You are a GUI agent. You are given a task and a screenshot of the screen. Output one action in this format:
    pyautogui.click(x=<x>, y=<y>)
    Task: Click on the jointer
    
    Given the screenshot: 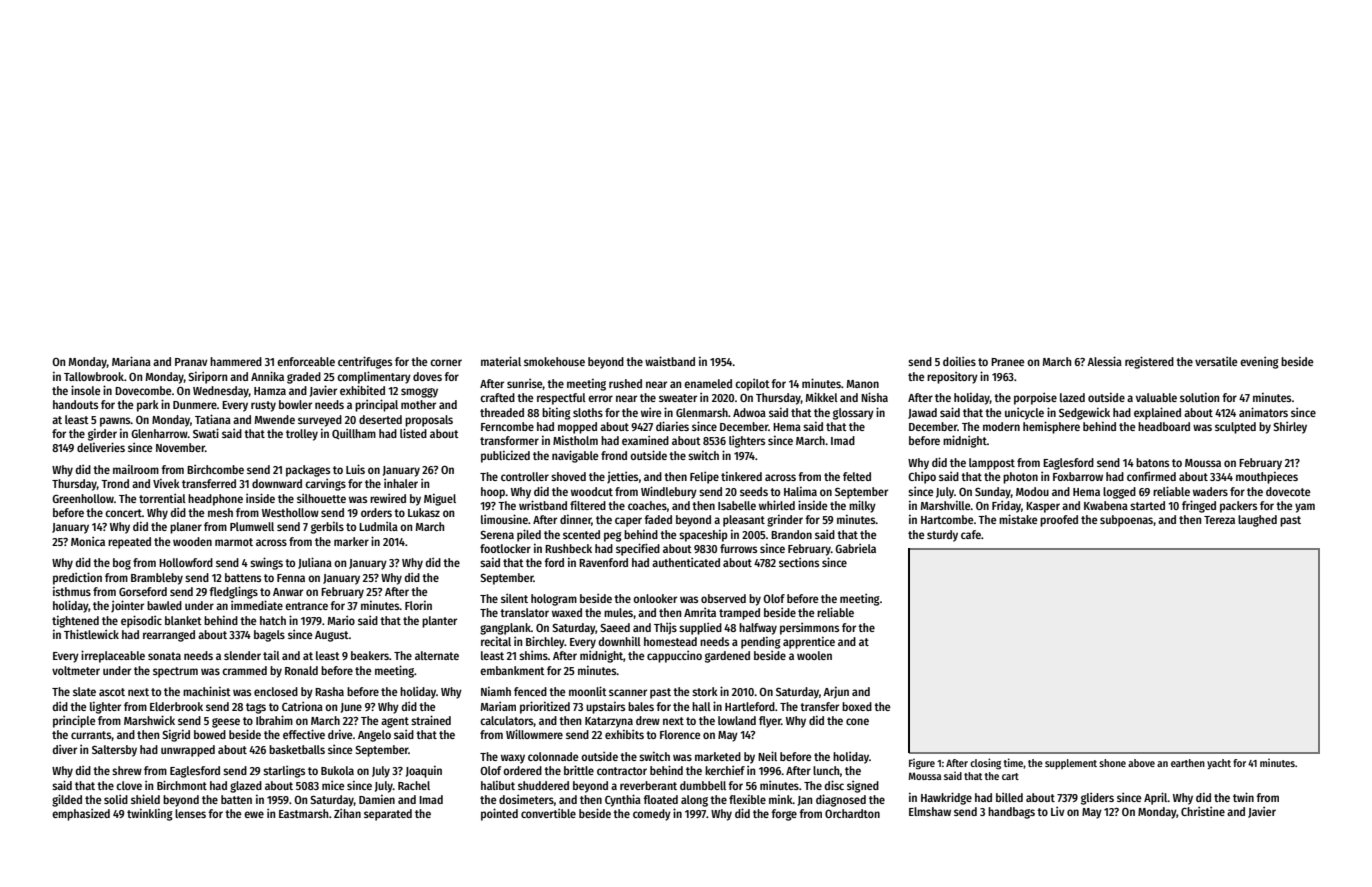 What is the action you would take?
    pyautogui.click(x=127, y=606)
